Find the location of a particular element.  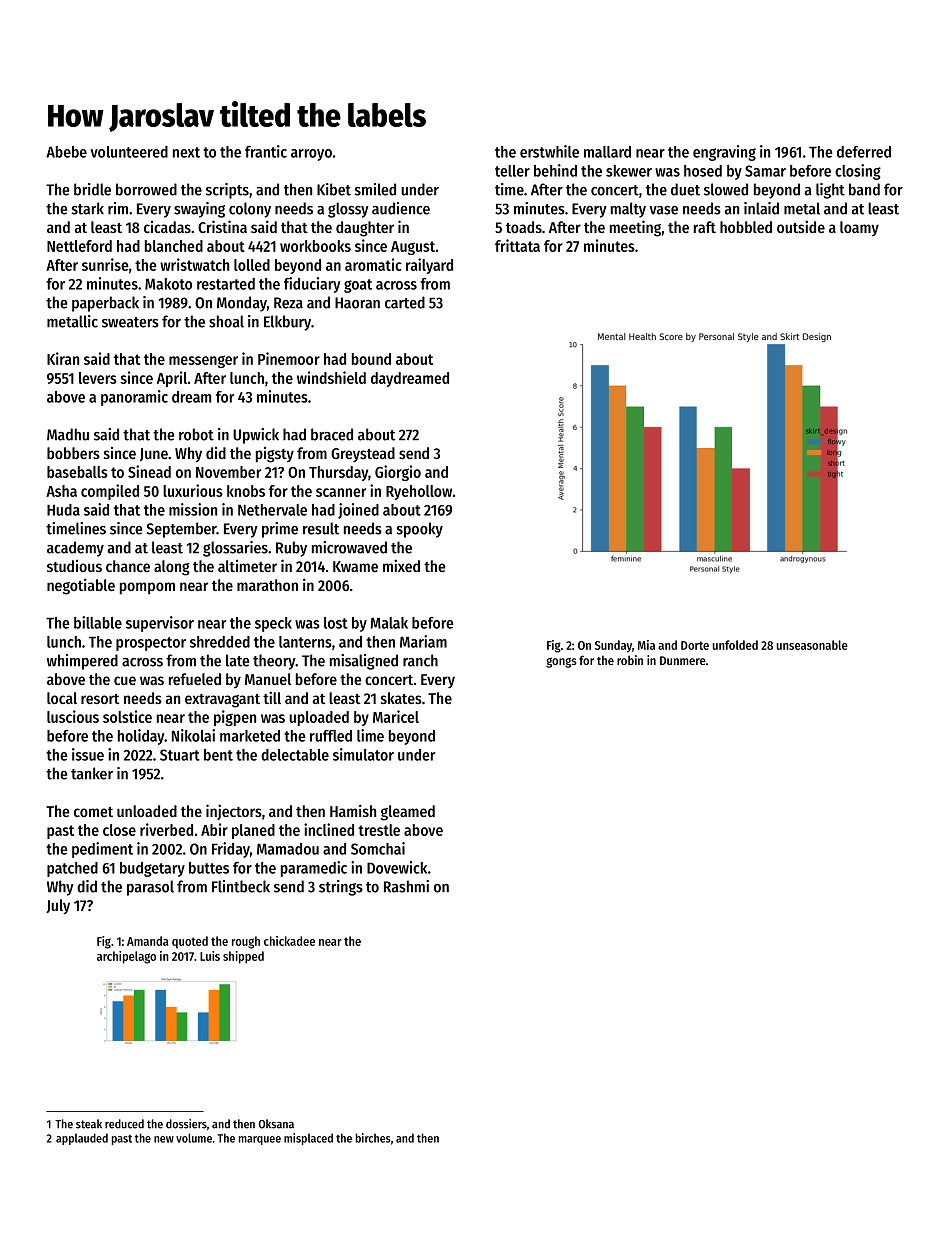

Rashmi is located at coordinates (406, 886).
